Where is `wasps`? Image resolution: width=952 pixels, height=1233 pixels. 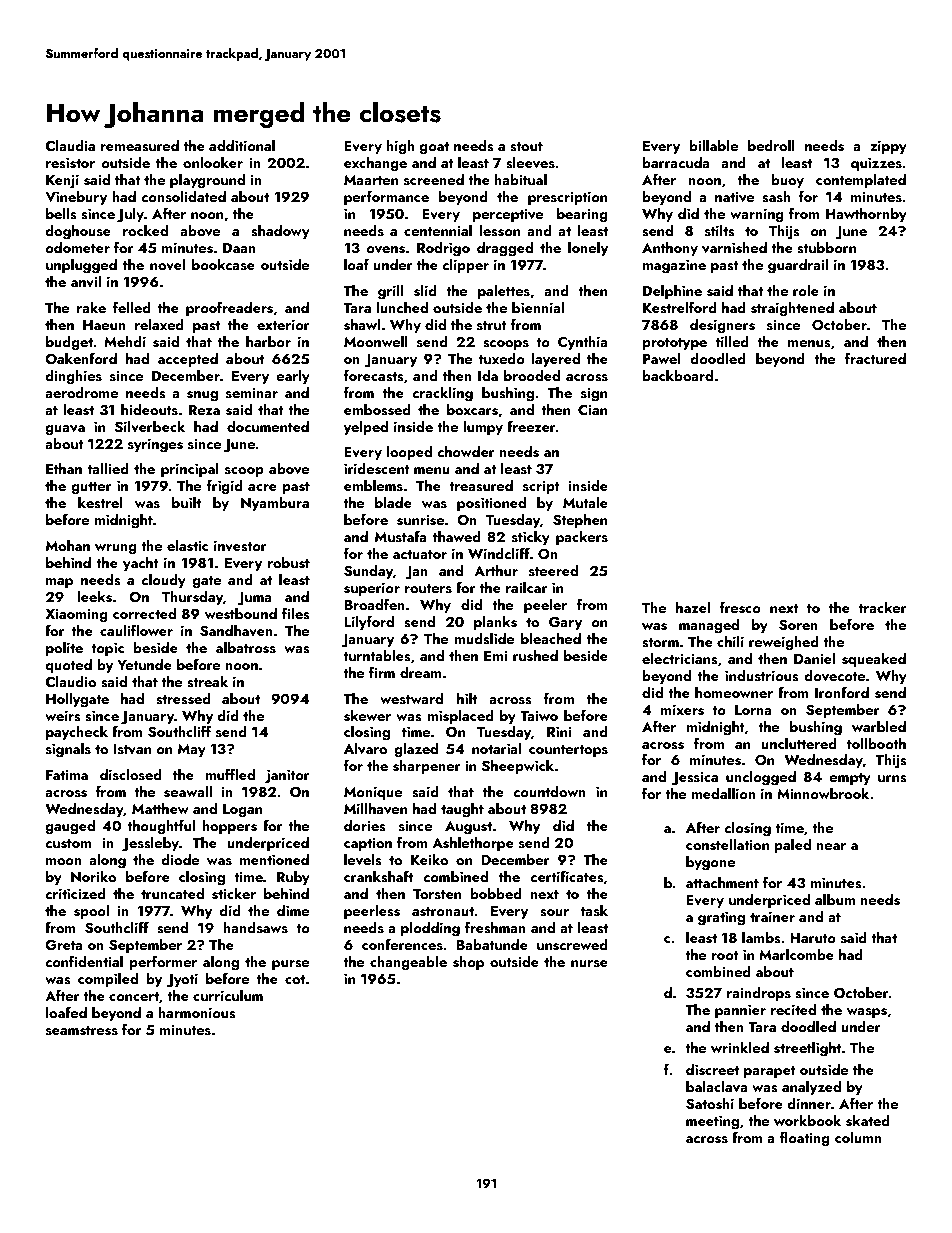
wasps is located at coordinates (867, 1013).
